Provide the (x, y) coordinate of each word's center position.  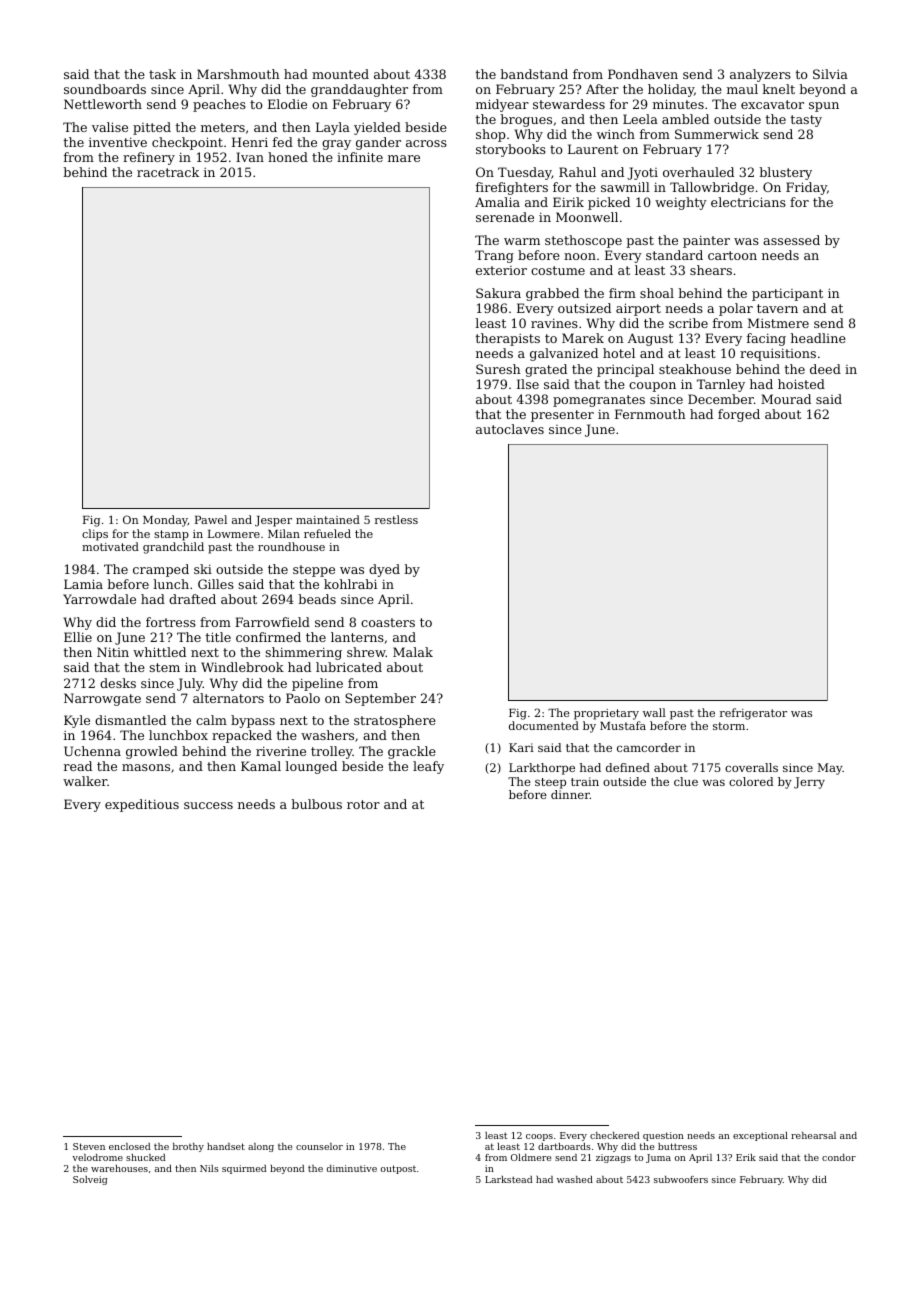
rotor (363, 804)
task (162, 74)
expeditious (142, 805)
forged (739, 415)
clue (686, 781)
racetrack (168, 172)
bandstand (534, 74)
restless (396, 519)
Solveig (90, 1180)
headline (818, 338)
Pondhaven (643, 74)
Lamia (83, 584)
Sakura (498, 293)
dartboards (564, 1146)
